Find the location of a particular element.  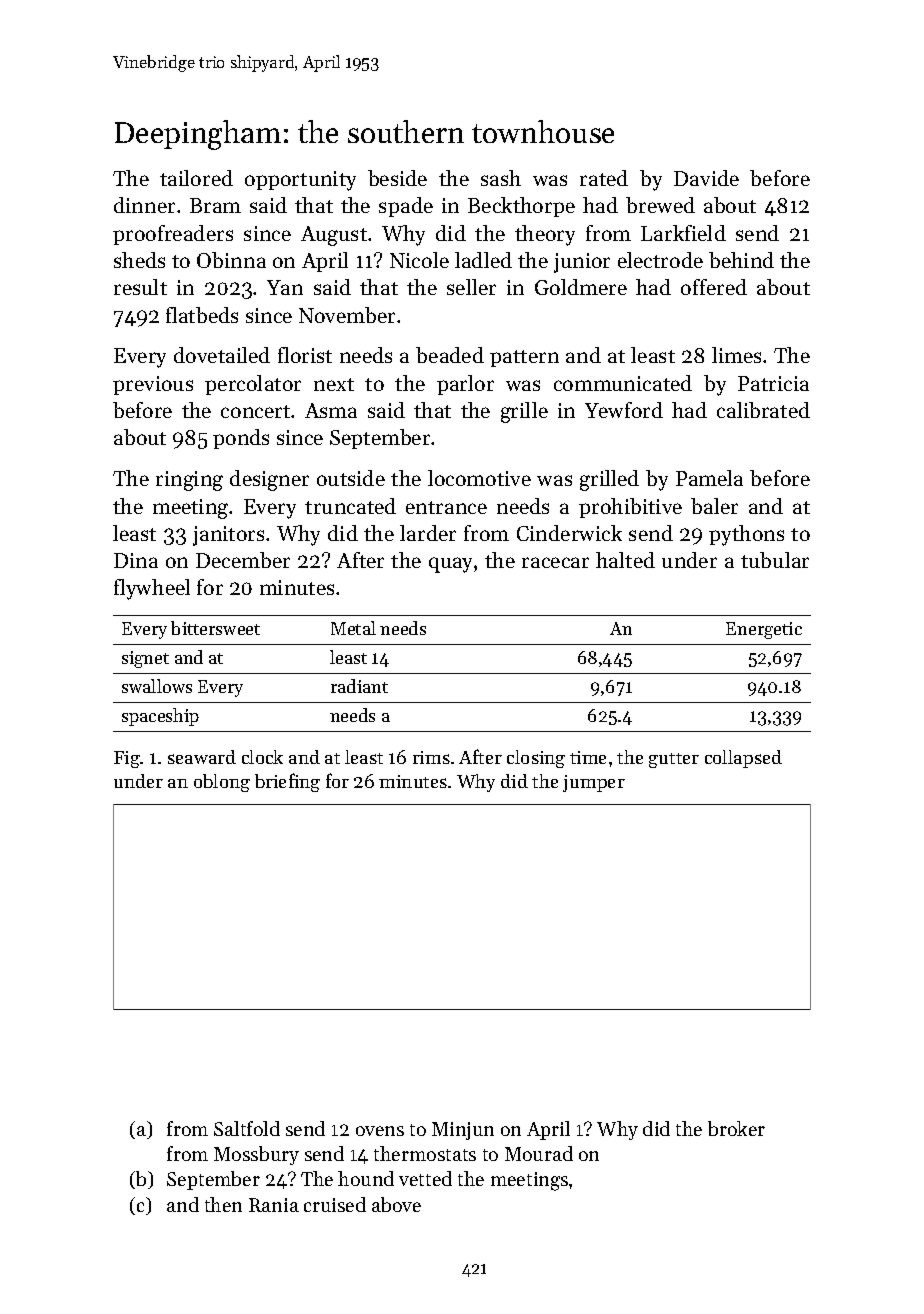

dinner is located at coordinates (144, 205).
